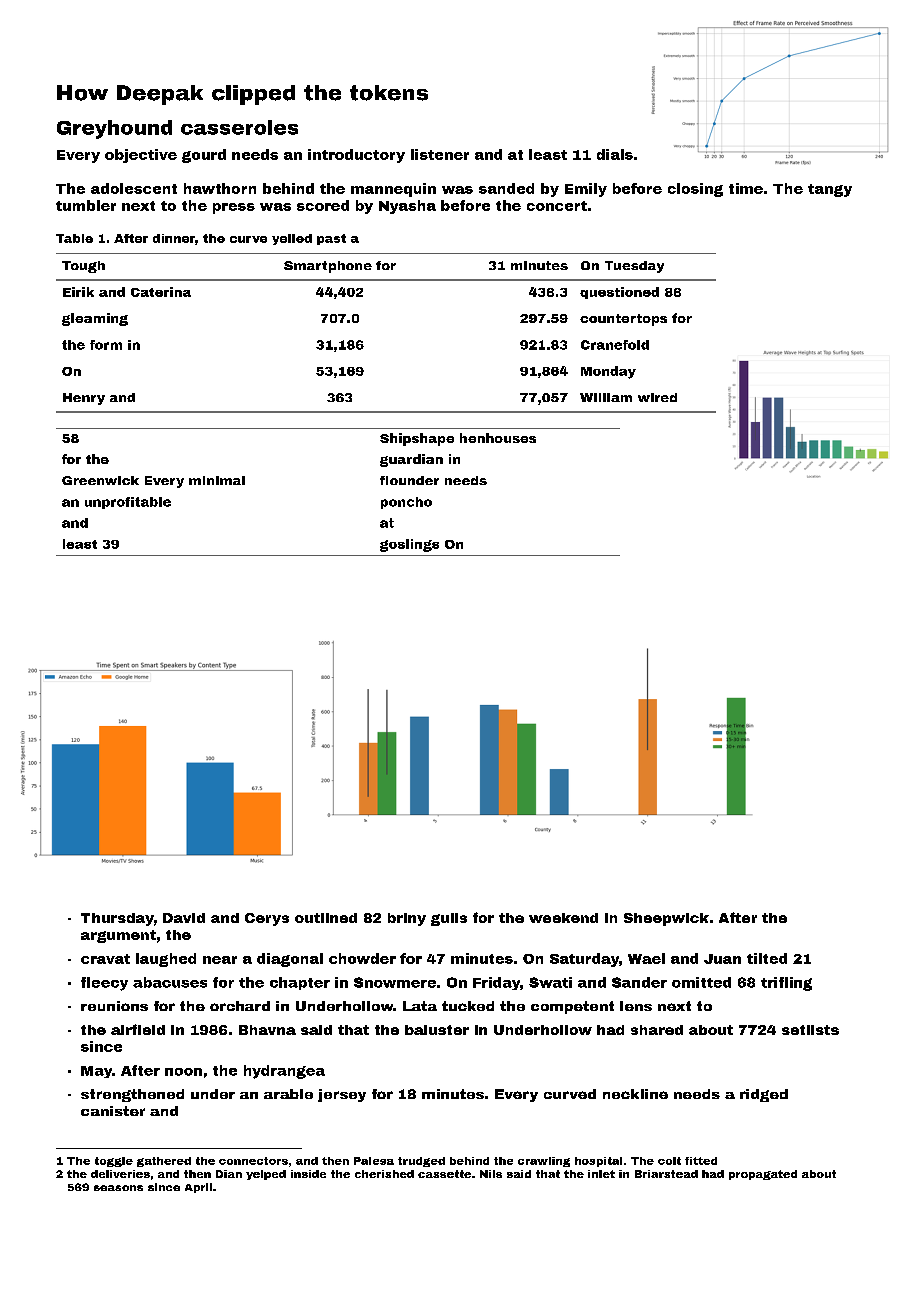 The image size is (908, 1316). I want to click on tilted, so click(767, 958).
